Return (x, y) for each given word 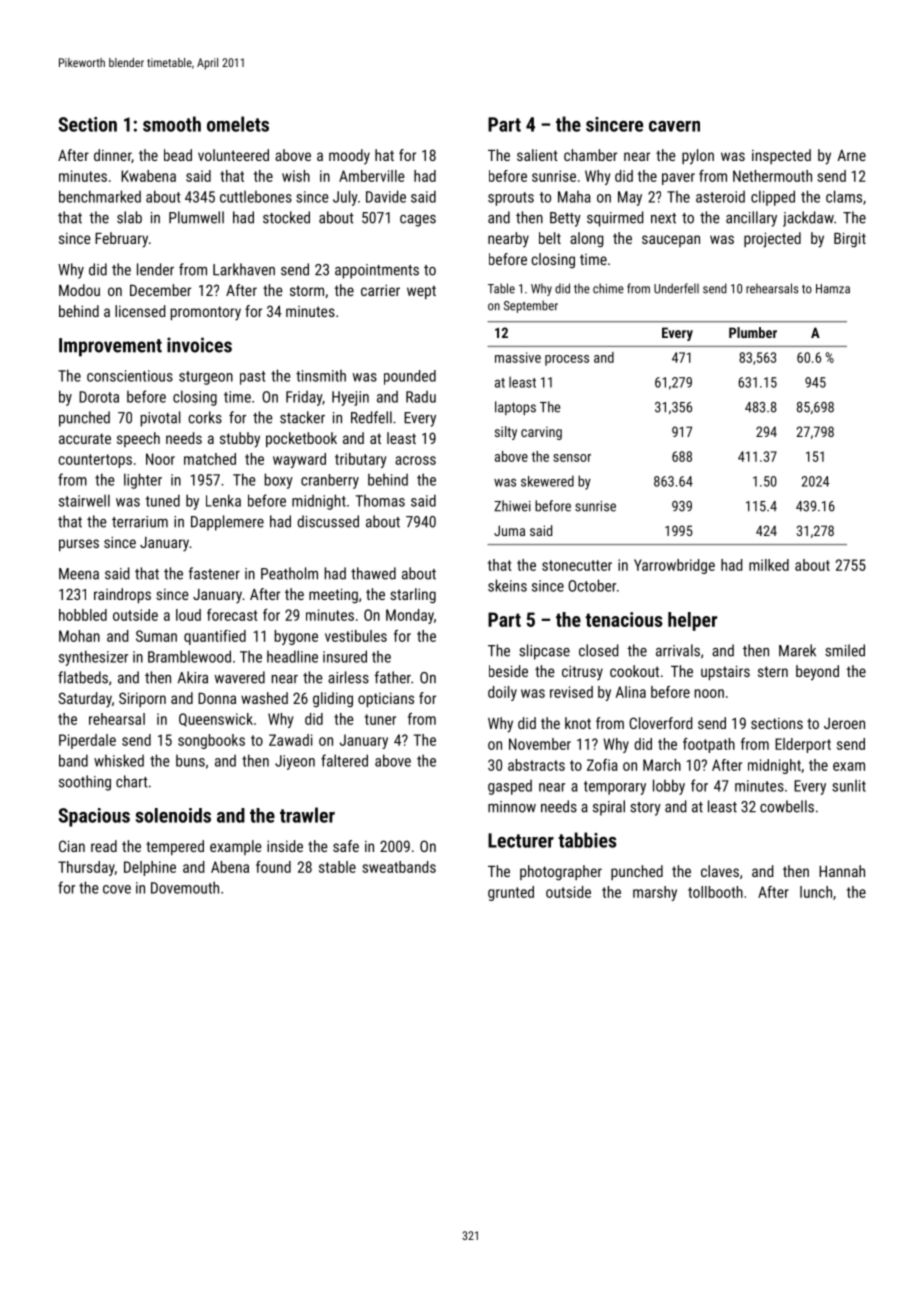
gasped (510, 787)
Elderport (803, 745)
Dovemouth (185, 887)
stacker (302, 417)
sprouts (511, 199)
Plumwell (196, 217)
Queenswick (216, 720)
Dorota (99, 397)
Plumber (753, 332)
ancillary (751, 219)
